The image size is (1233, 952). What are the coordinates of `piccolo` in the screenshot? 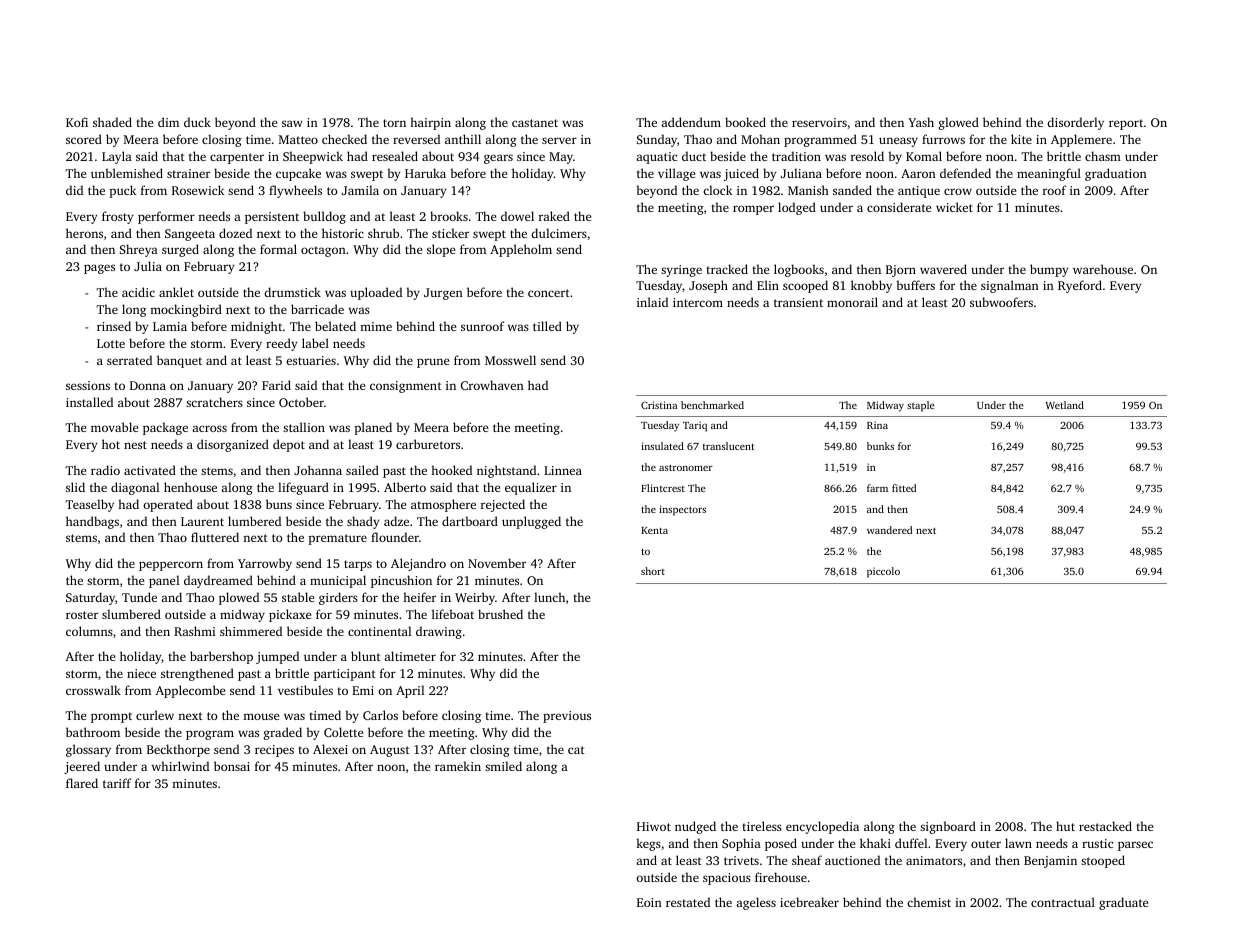 It's located at (883, 572).
